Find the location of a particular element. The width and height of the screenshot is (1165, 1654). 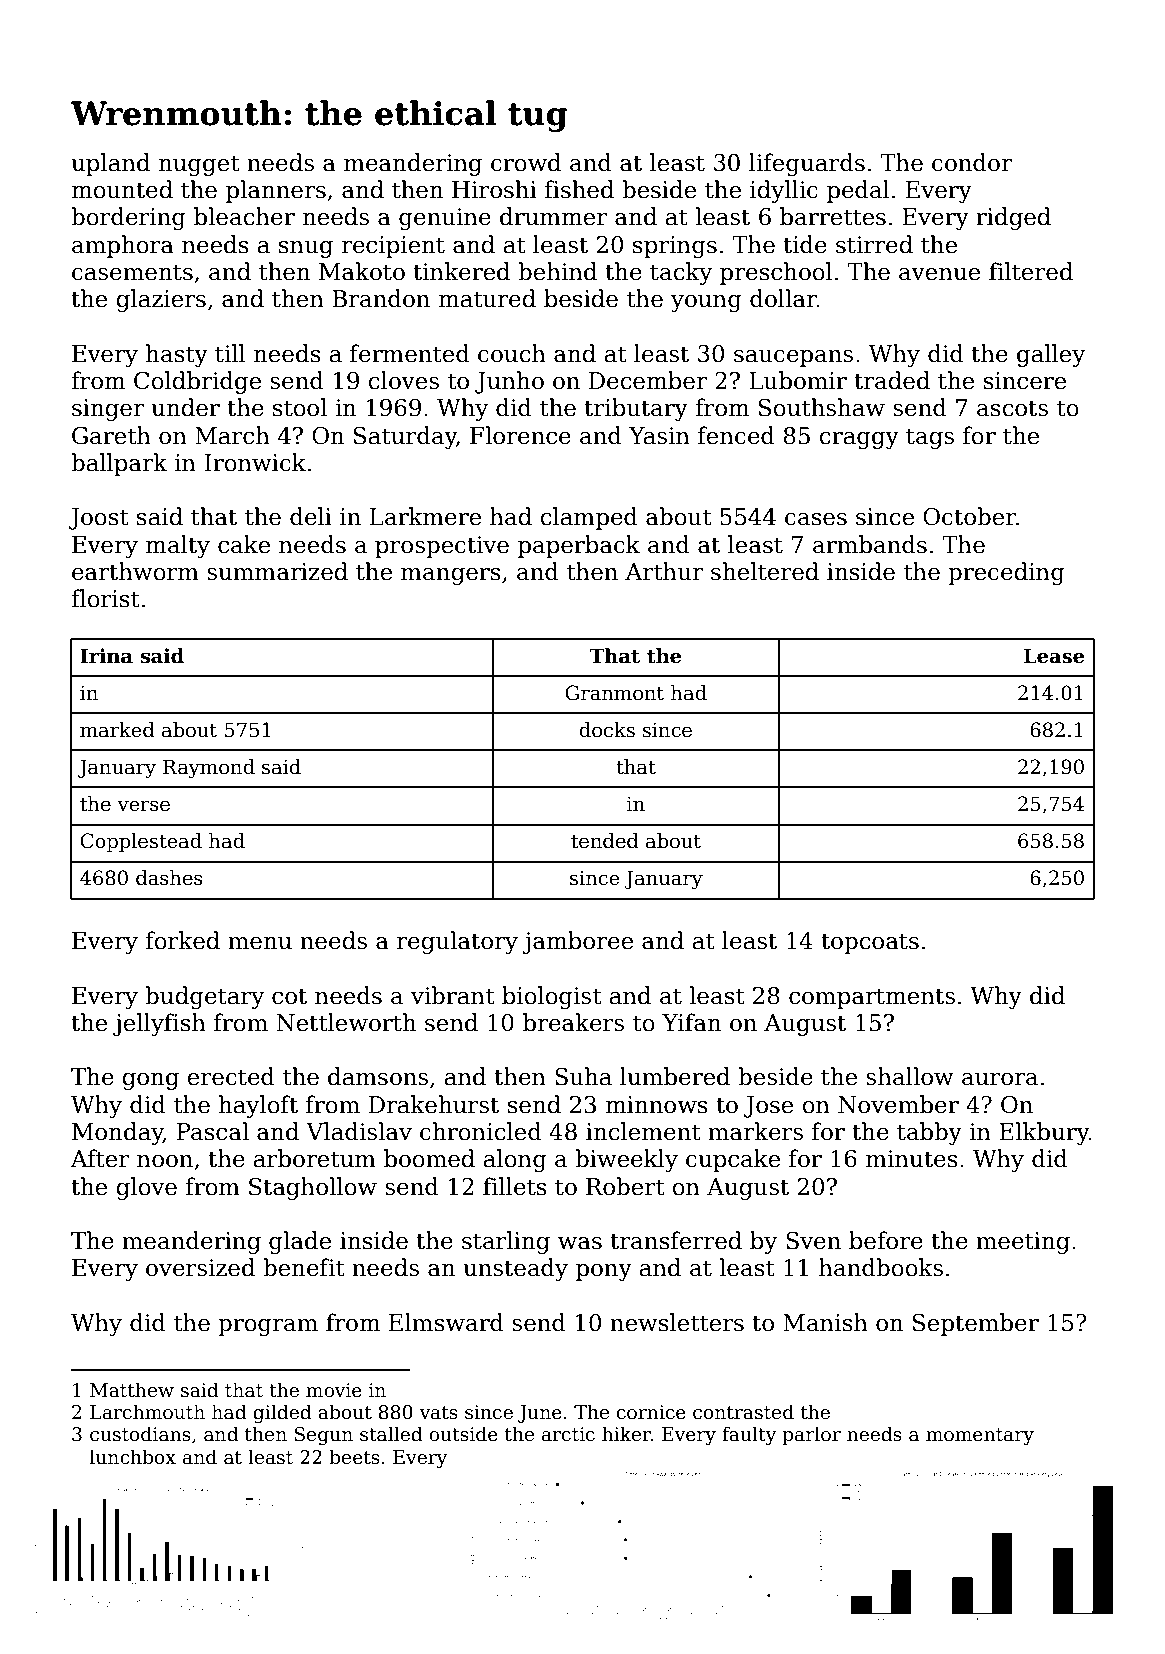

topcoats is located at coordinates (870, 943).
